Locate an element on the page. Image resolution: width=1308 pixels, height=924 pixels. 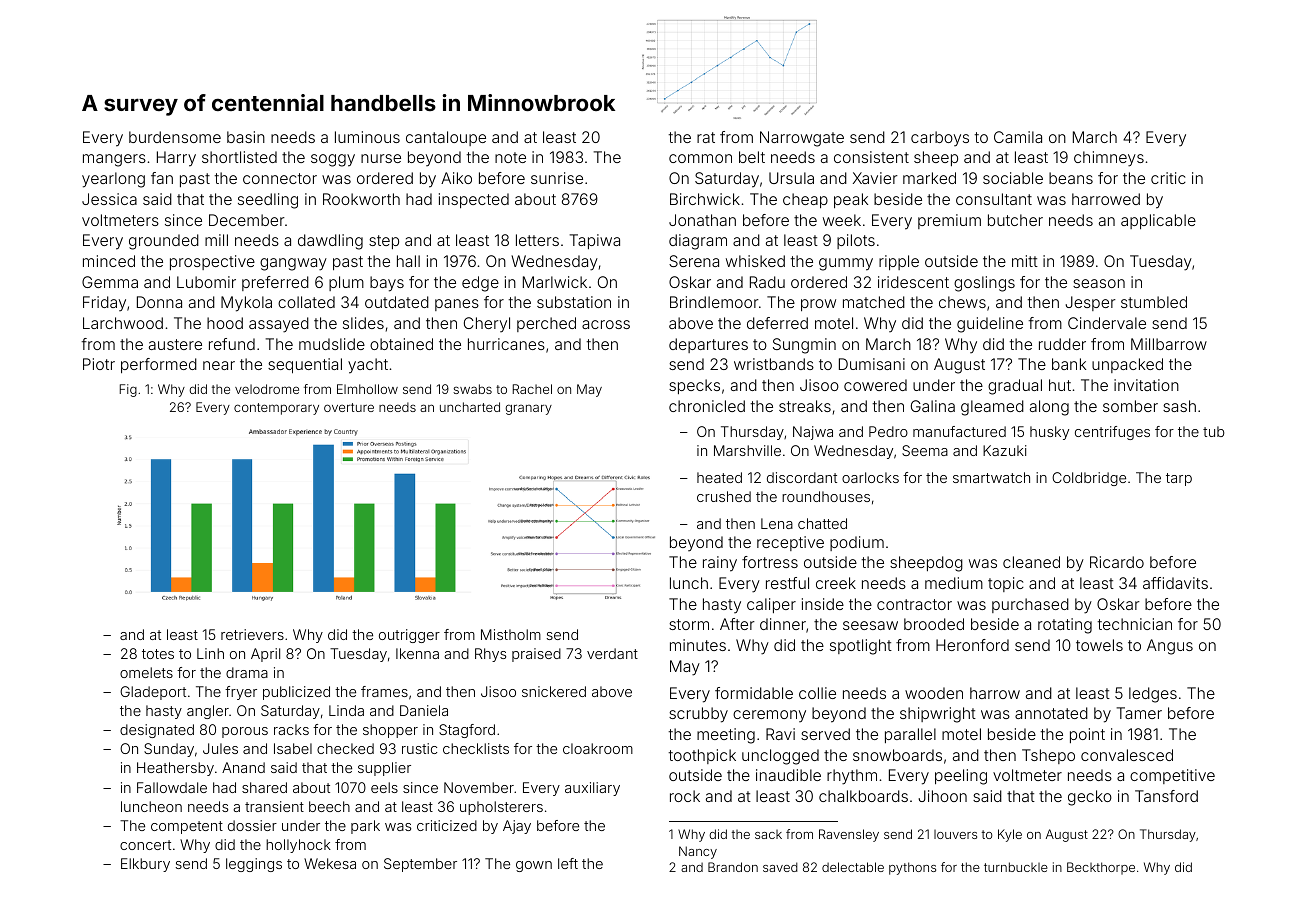
Narrowgate is located at coordinates (802, 139).
